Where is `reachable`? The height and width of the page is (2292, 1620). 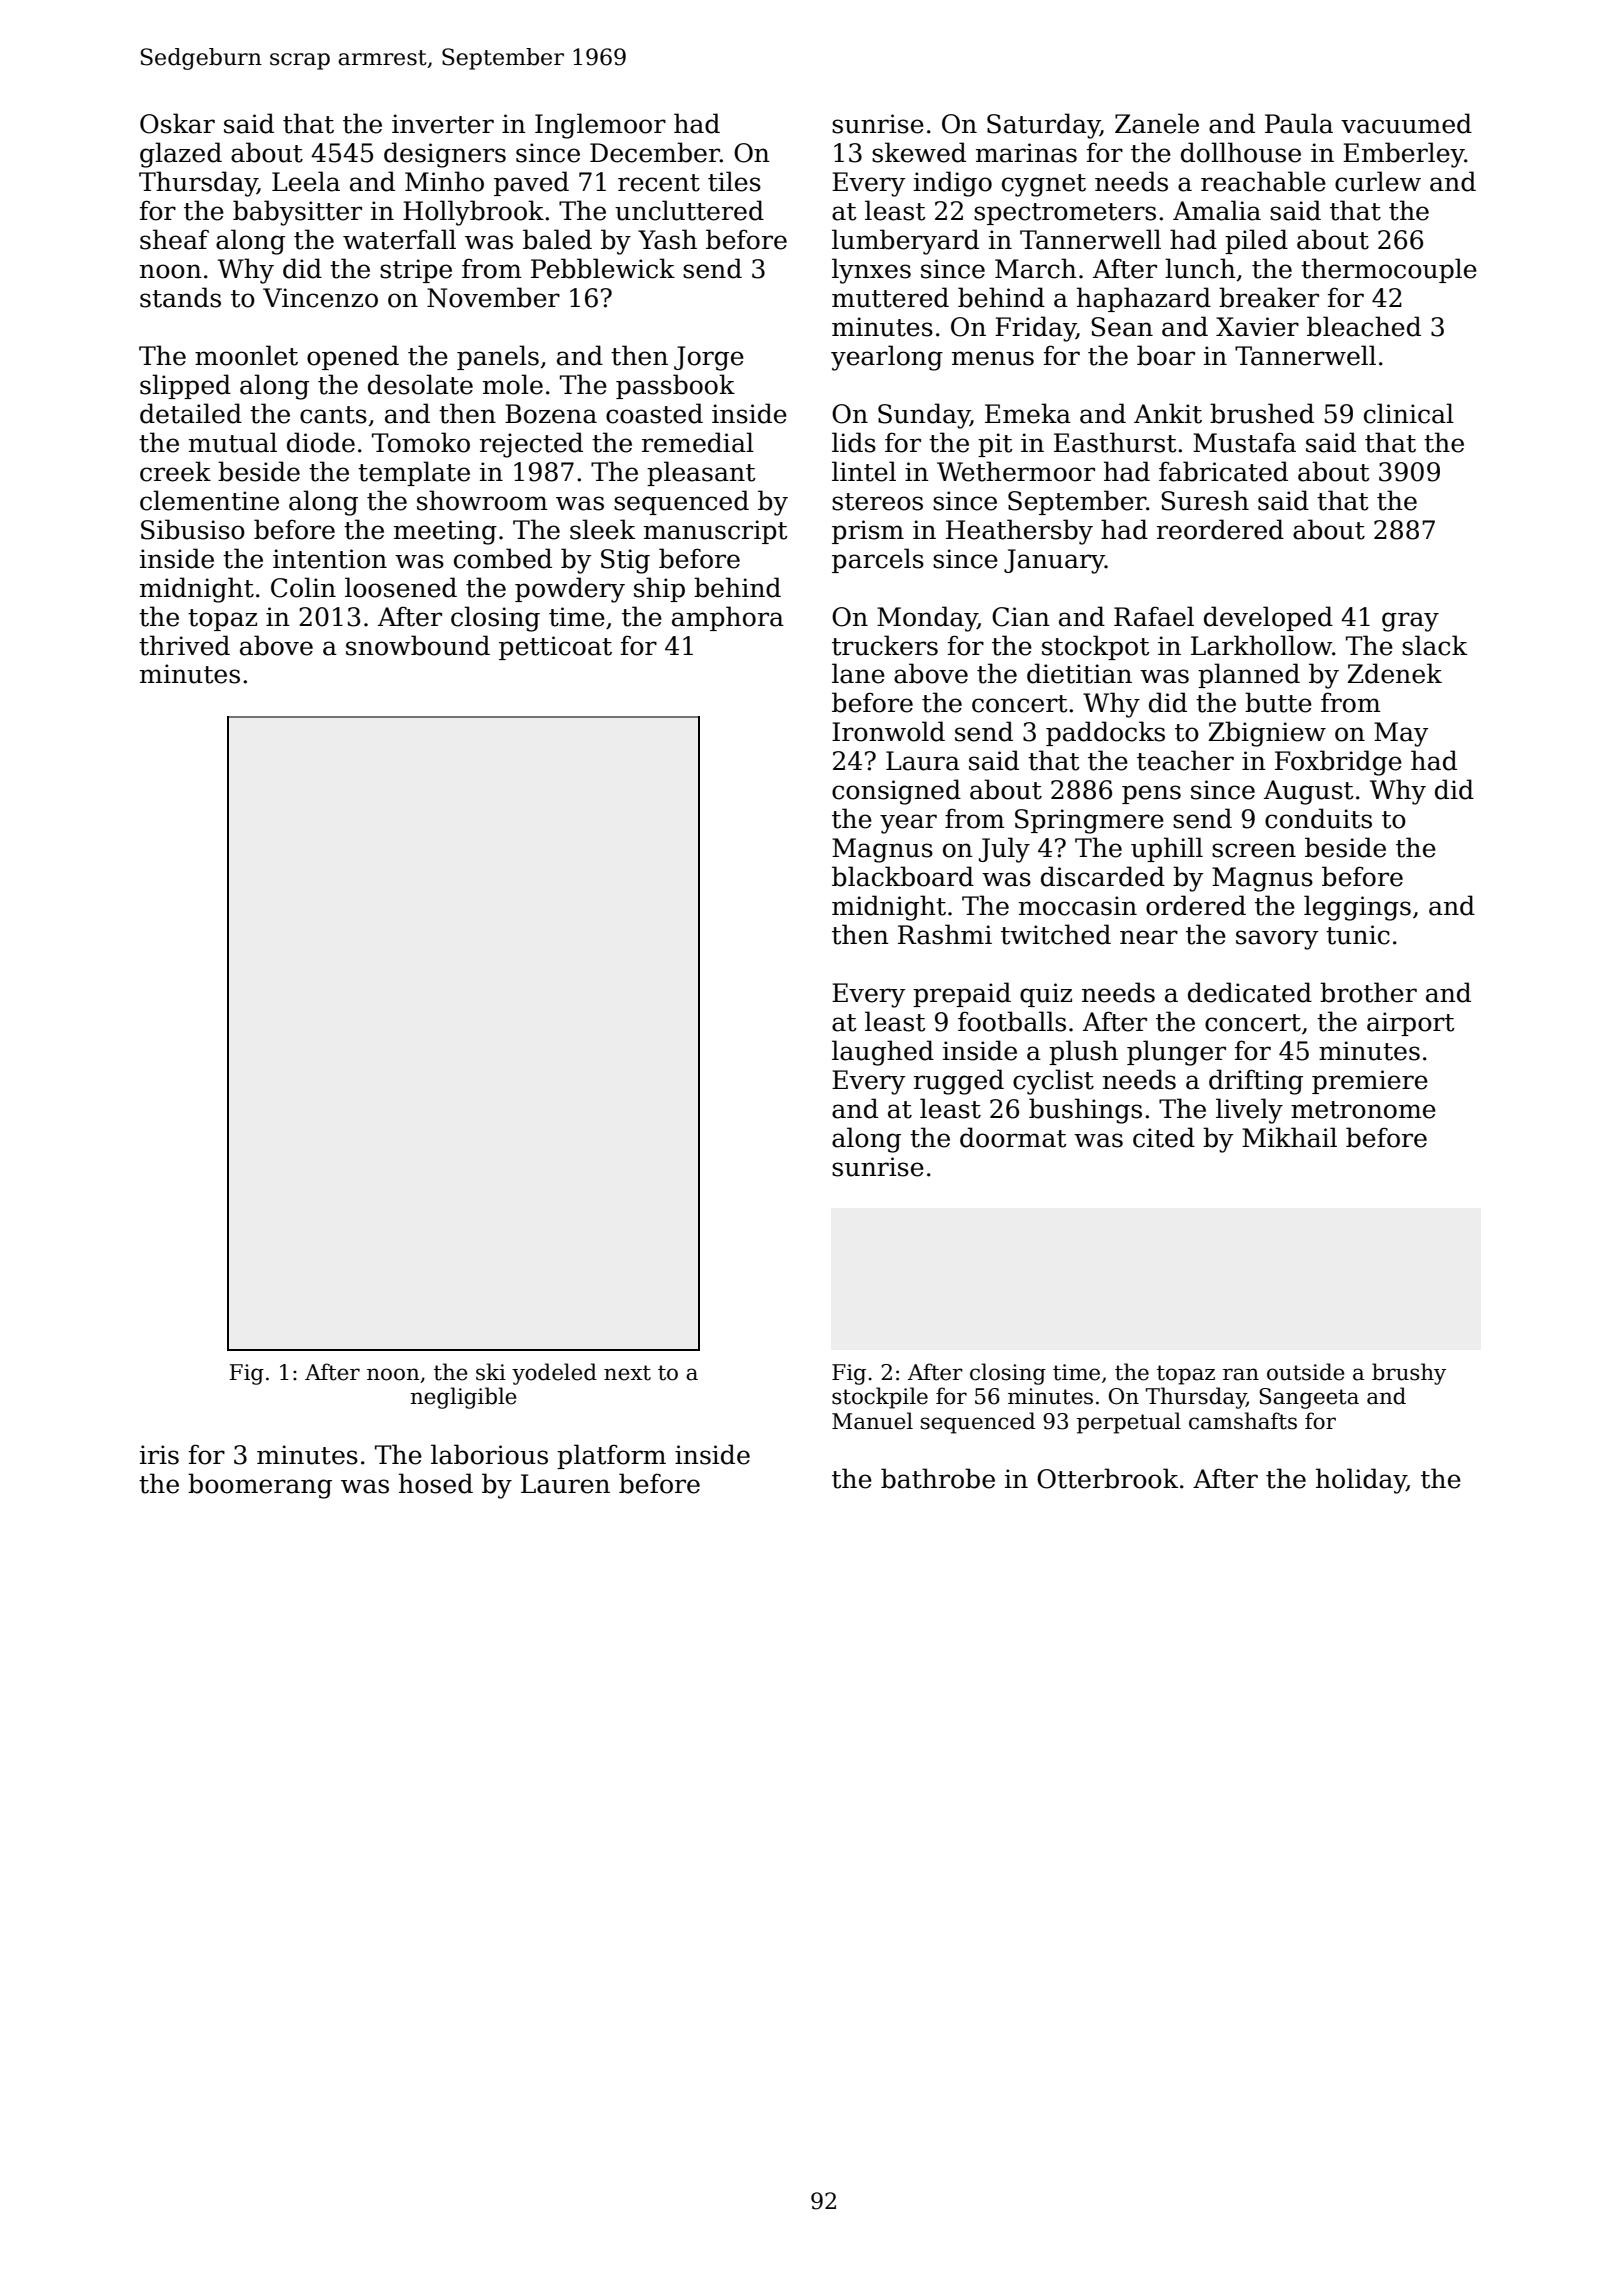 reachable is located at coordinates (1263, 181).
